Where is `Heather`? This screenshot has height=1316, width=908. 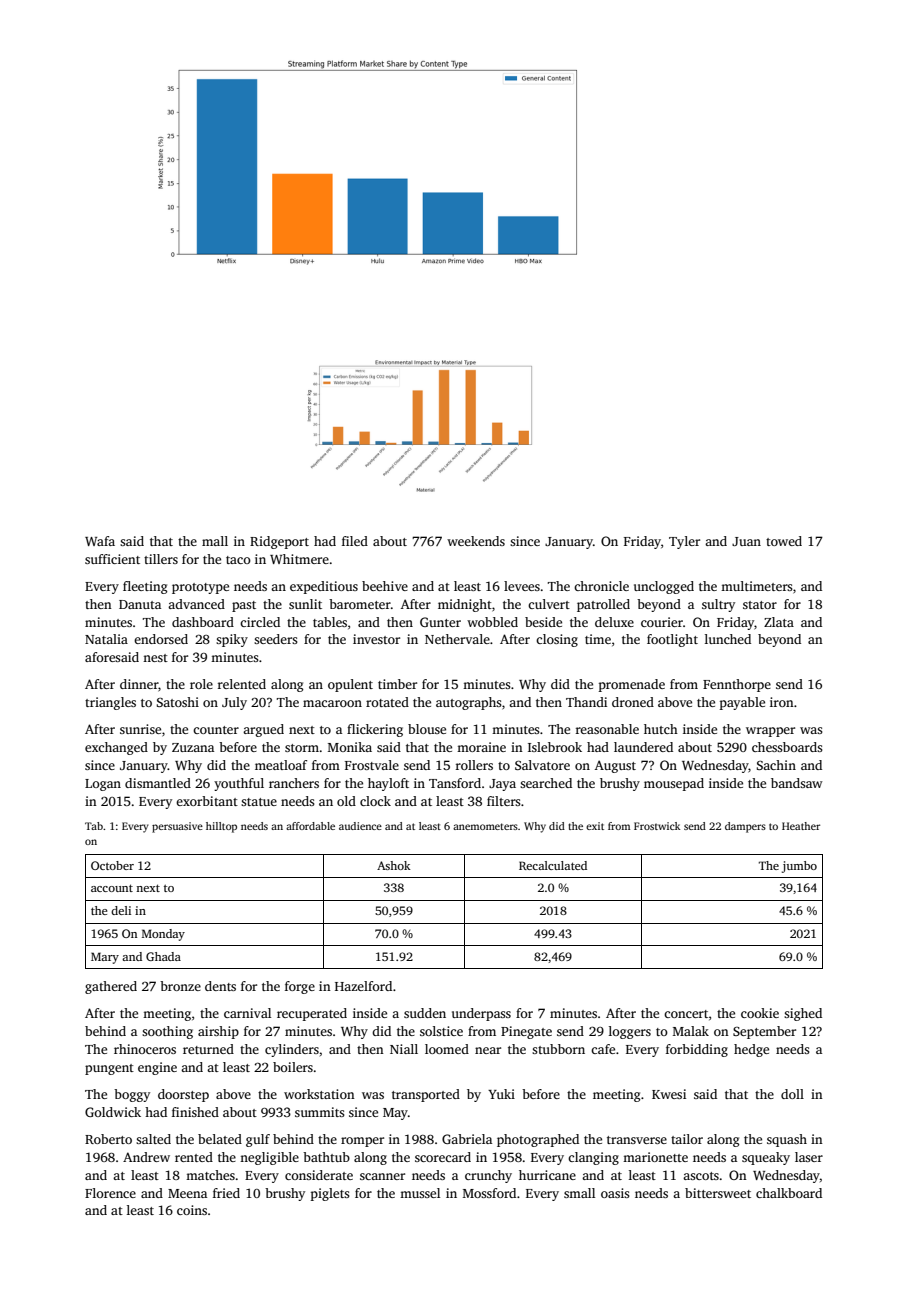
Heather is located at coordinates (801, 826).
